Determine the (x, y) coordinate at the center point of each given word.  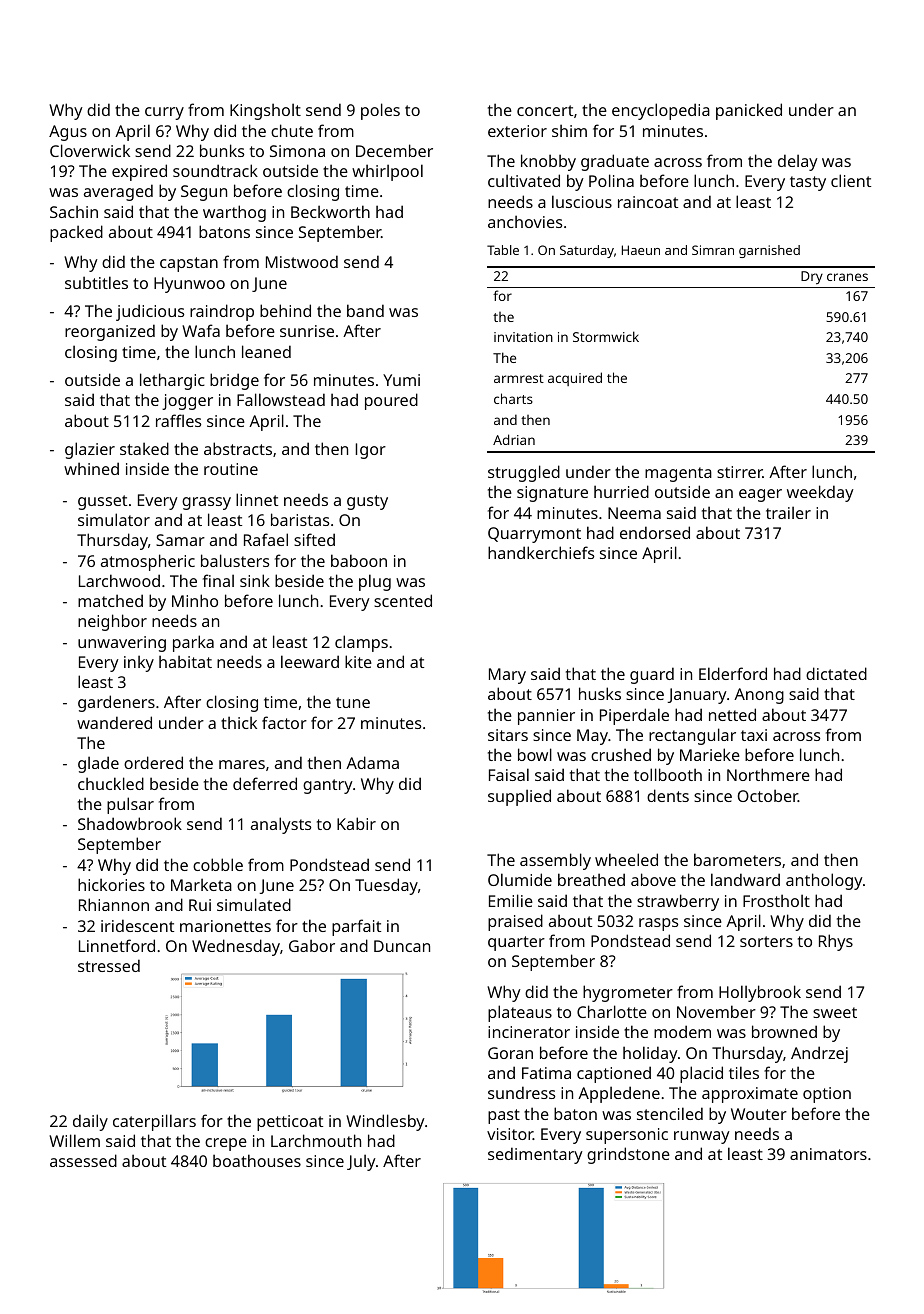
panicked (749, 111)
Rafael (266, 539)
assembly (555, 861)
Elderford (733, 673)
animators (828, 1154)
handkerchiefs (541, 552)
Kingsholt (265, 111)
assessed (83, 1160)
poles (380, 111)
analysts (281, 825)
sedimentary (535, 1155)
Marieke (710, 754)
